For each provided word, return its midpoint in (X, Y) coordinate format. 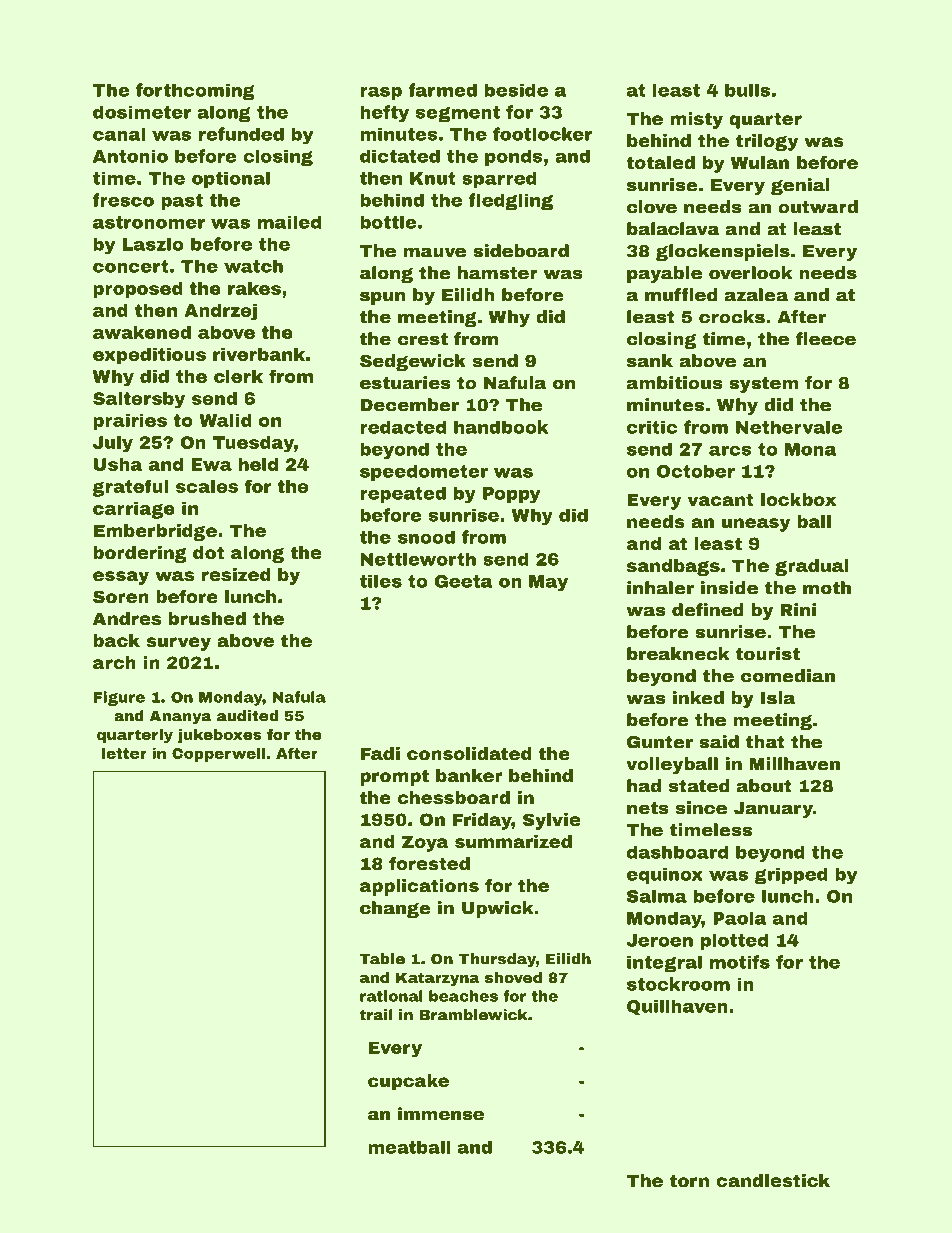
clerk (238, 376)
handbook (501, 427)
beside (516, 90)
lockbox (798, 499)
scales (207, 486)
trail (376, 1015)
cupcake (408, 1082)
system (764, 385)
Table (382, 959)
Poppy (511, 495)
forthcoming (195, 92)
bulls (747, 90)
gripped (791, 876)
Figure (119, 698)
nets (648, 808)
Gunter (660, 742)
